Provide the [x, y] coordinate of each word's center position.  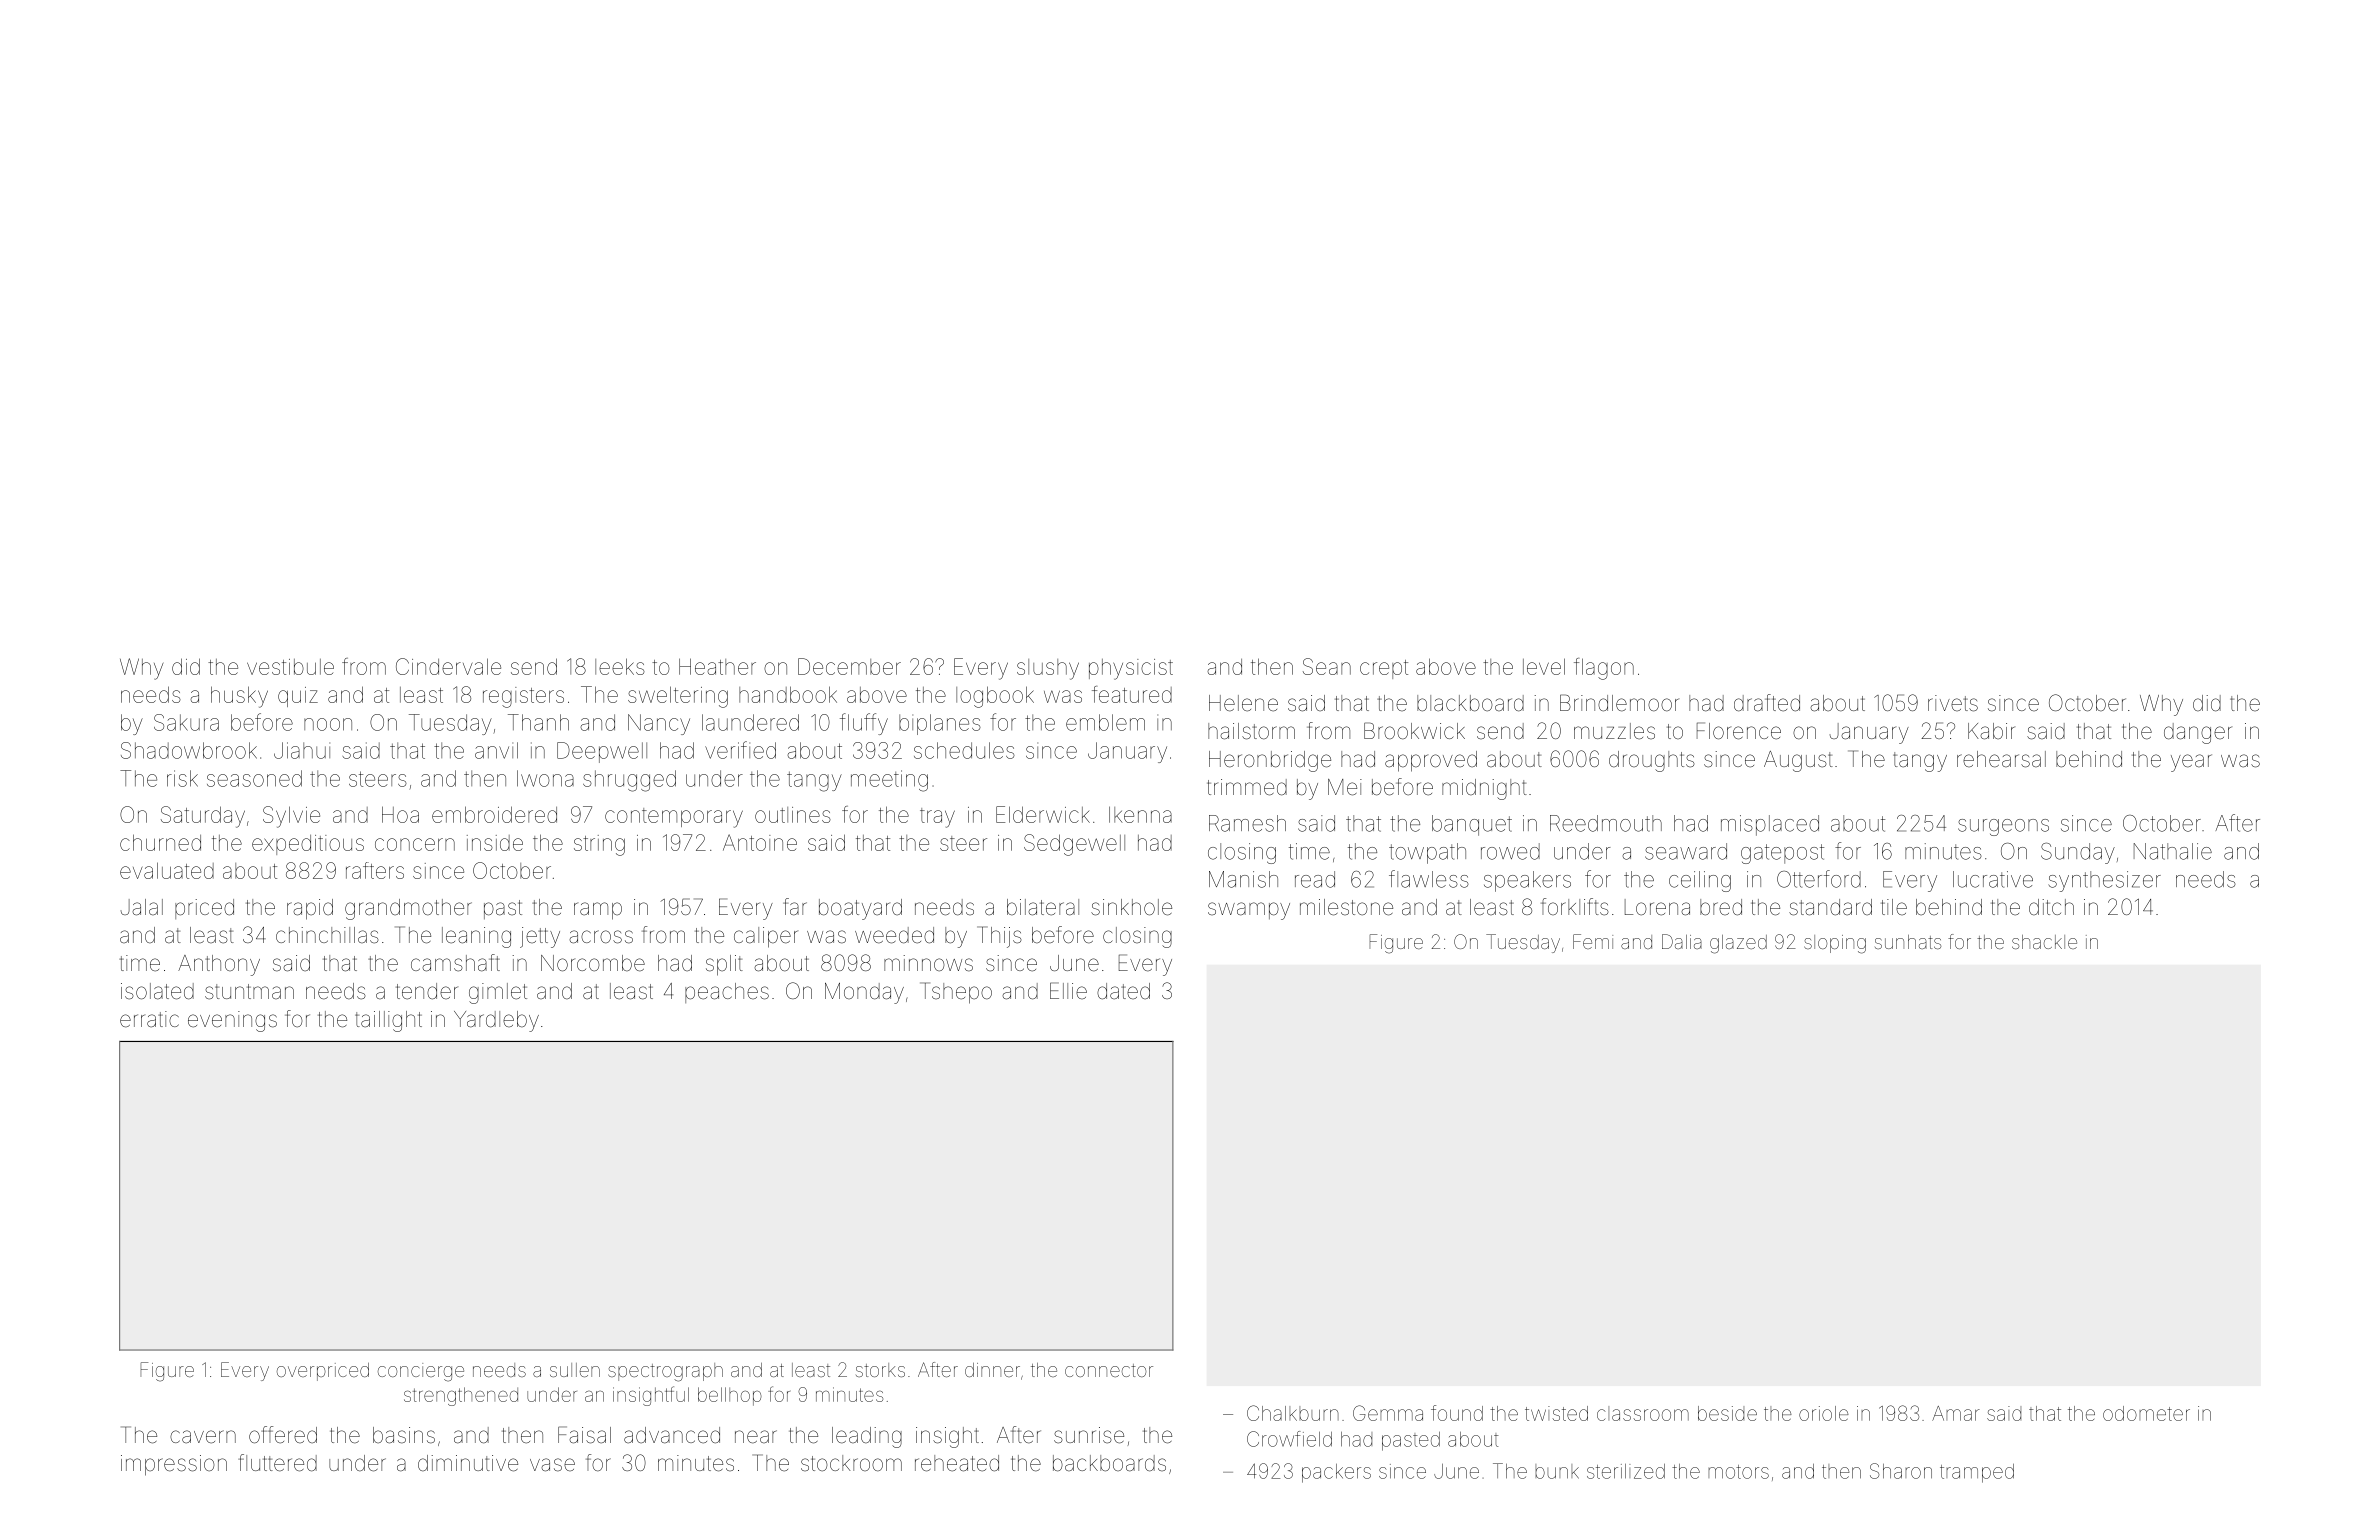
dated [1123, 991]
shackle [2044, 942]
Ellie [1068, 990]
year [2191, 763]
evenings [232, 1021]
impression [174, 1465]
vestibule [290, 667]
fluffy [864, 724]
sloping [1835, 944]
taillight [388, 1021]
